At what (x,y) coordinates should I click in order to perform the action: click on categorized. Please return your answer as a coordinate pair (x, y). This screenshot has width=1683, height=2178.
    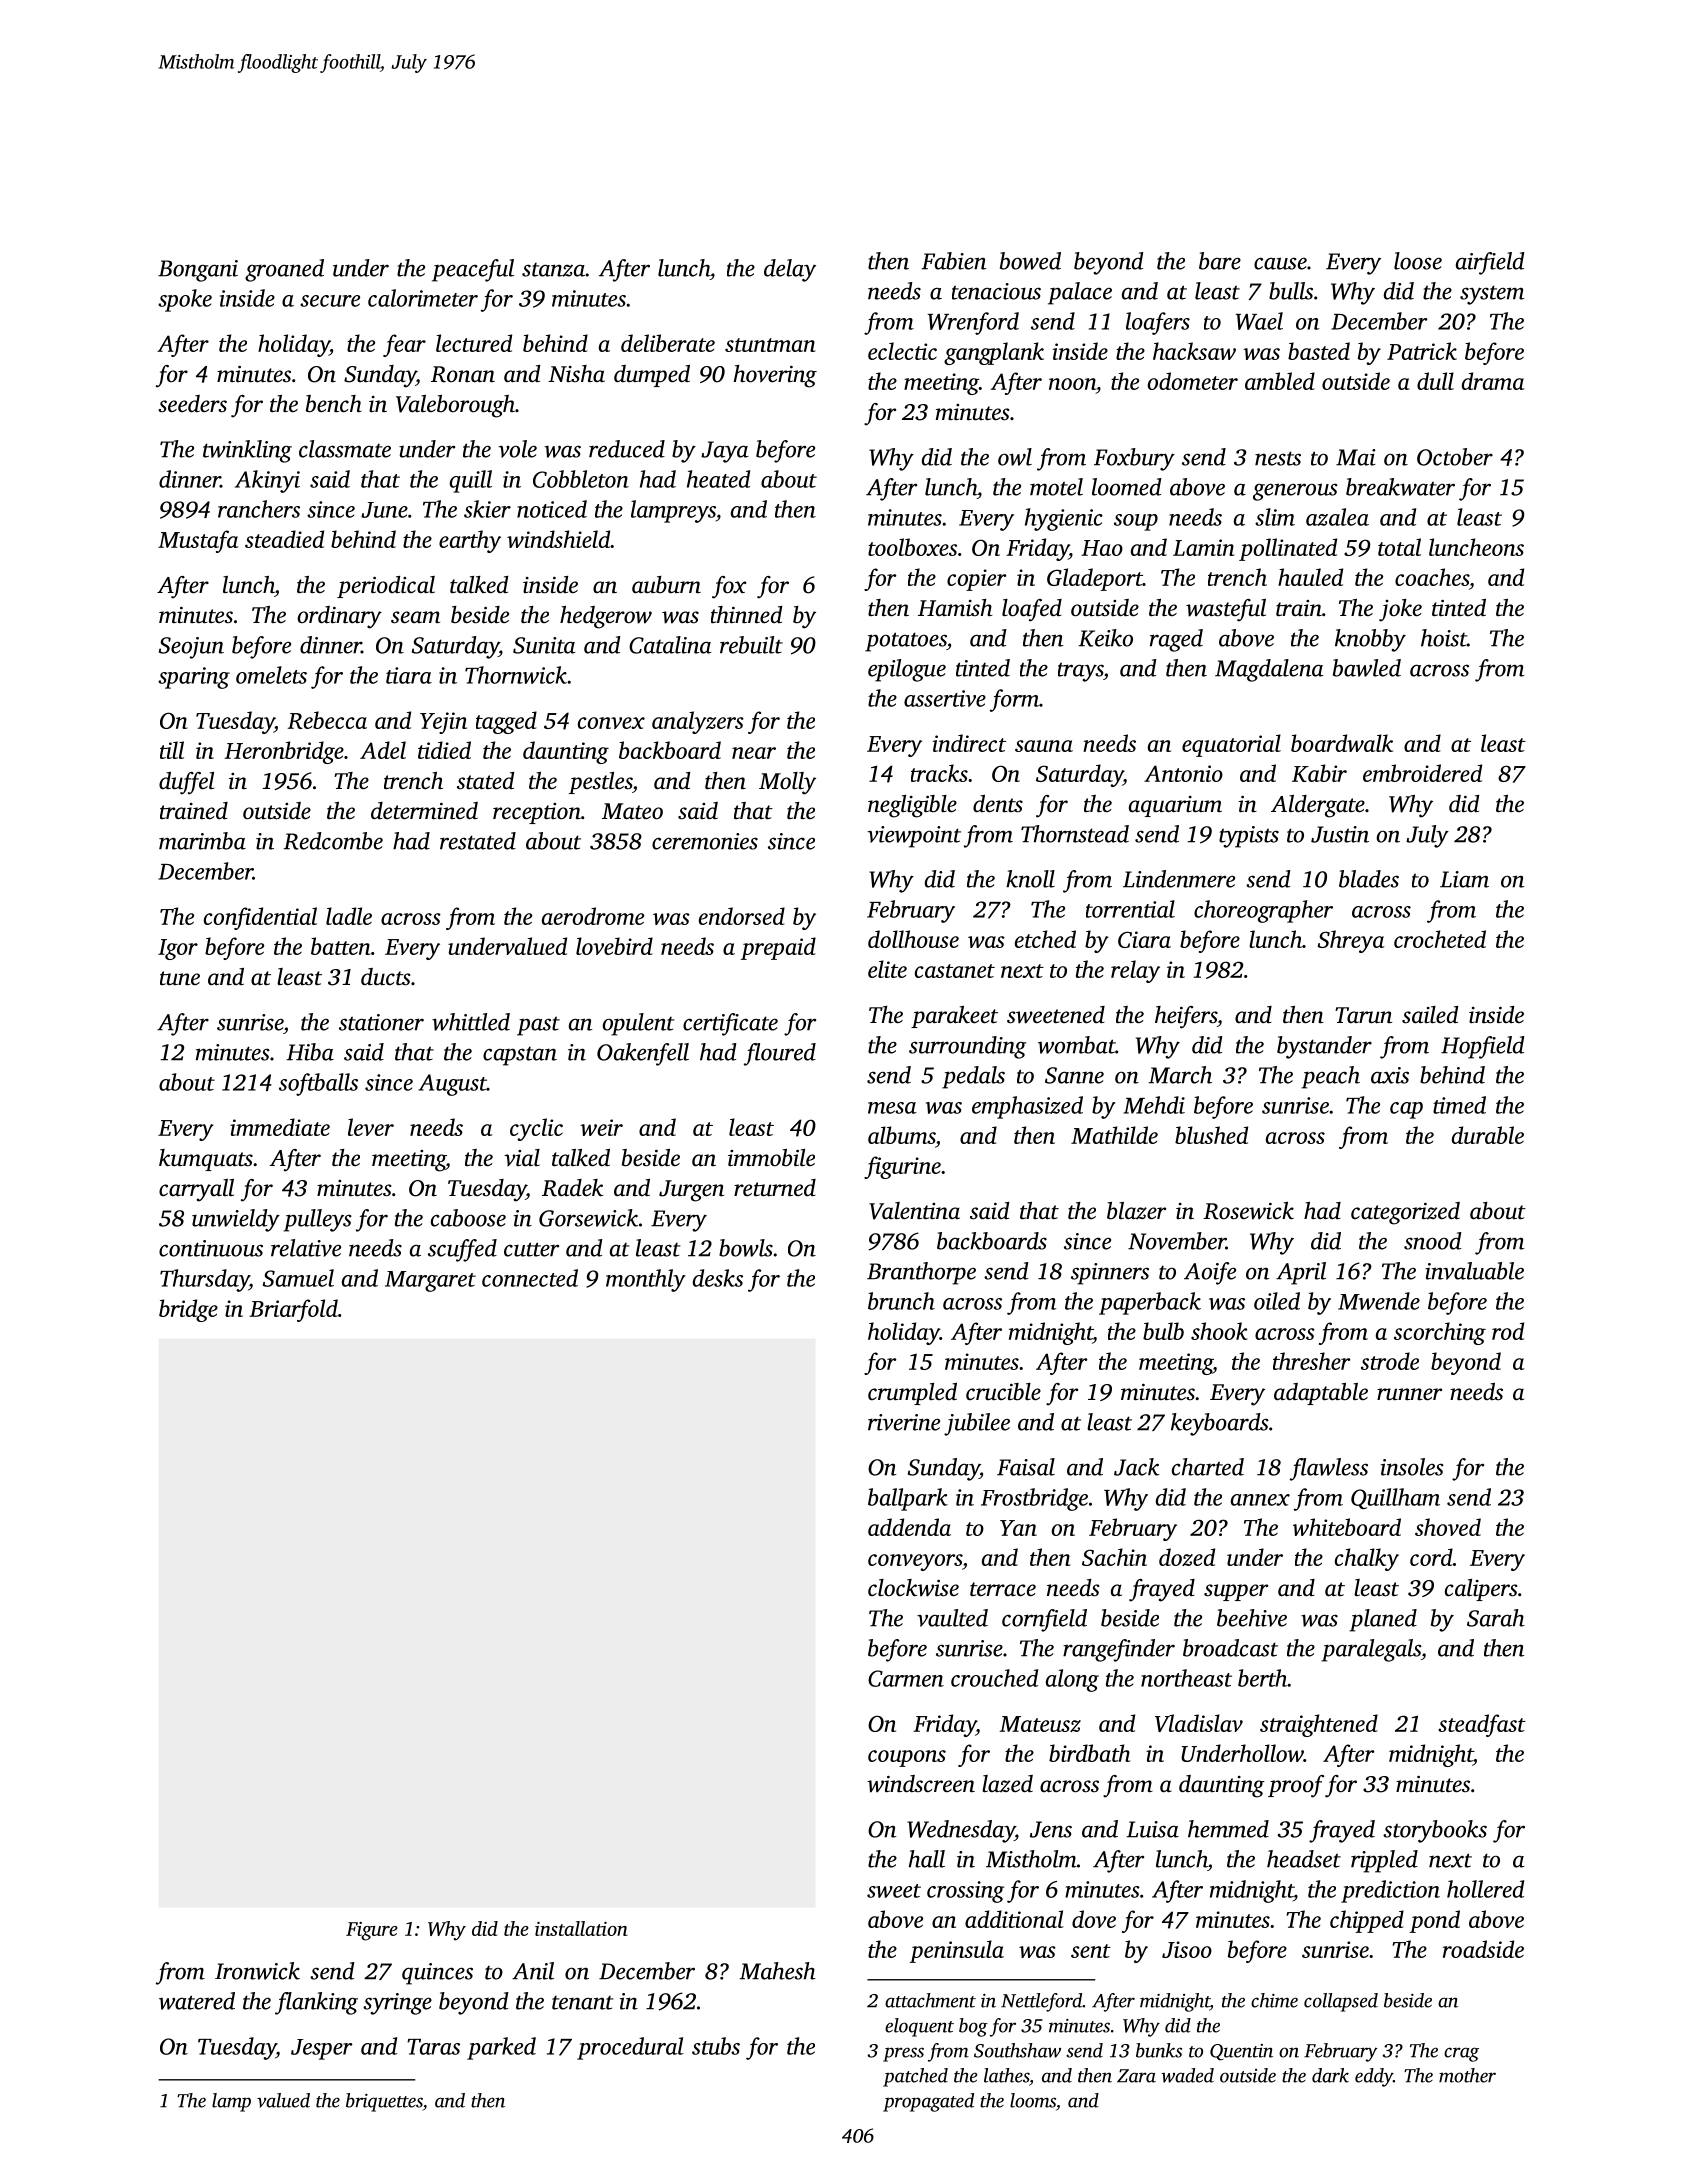
    Looking at the image, I should click on (1405, 1213).
